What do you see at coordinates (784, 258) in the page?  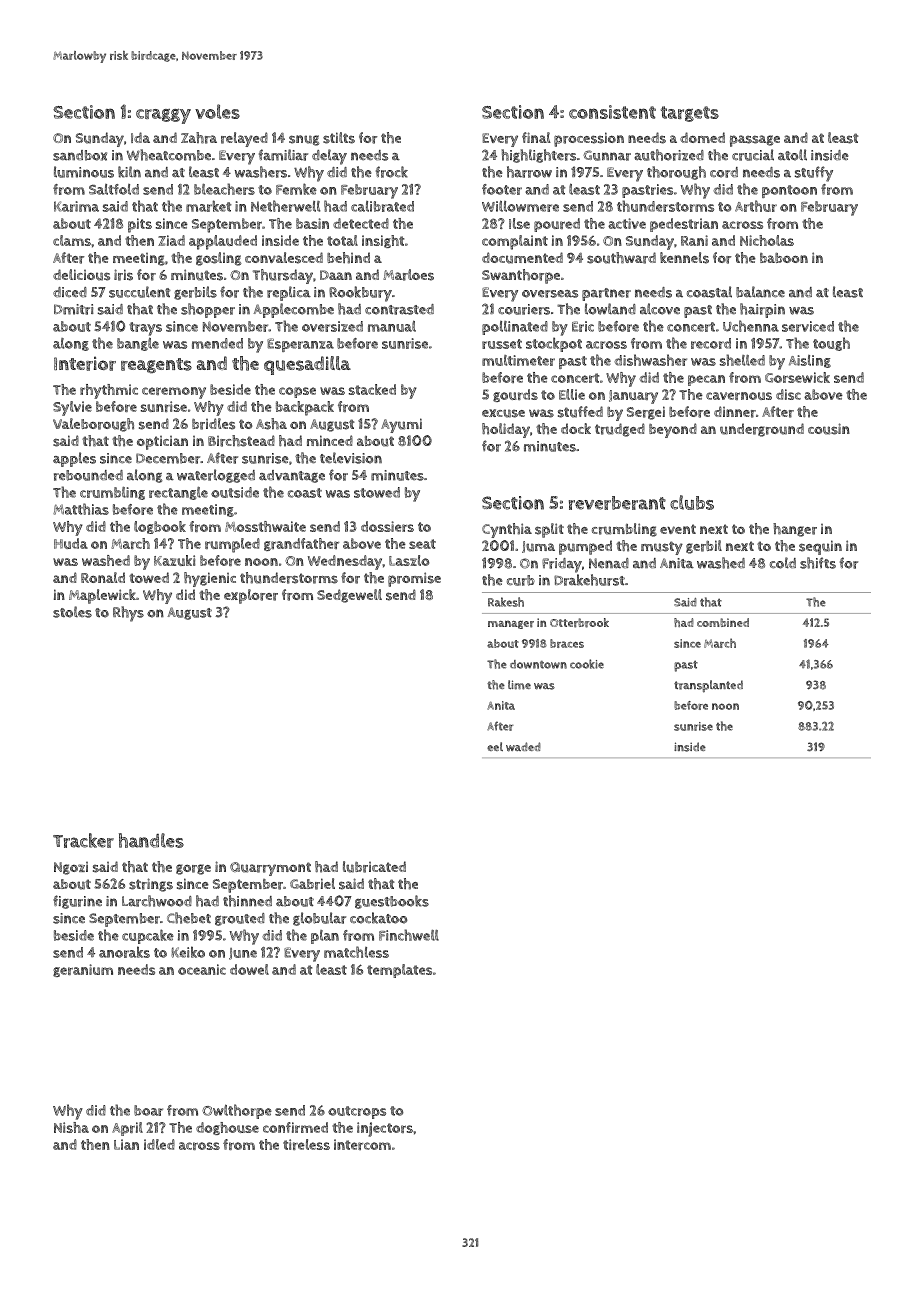 I see `baboon` at bounding box center [784, 258].
